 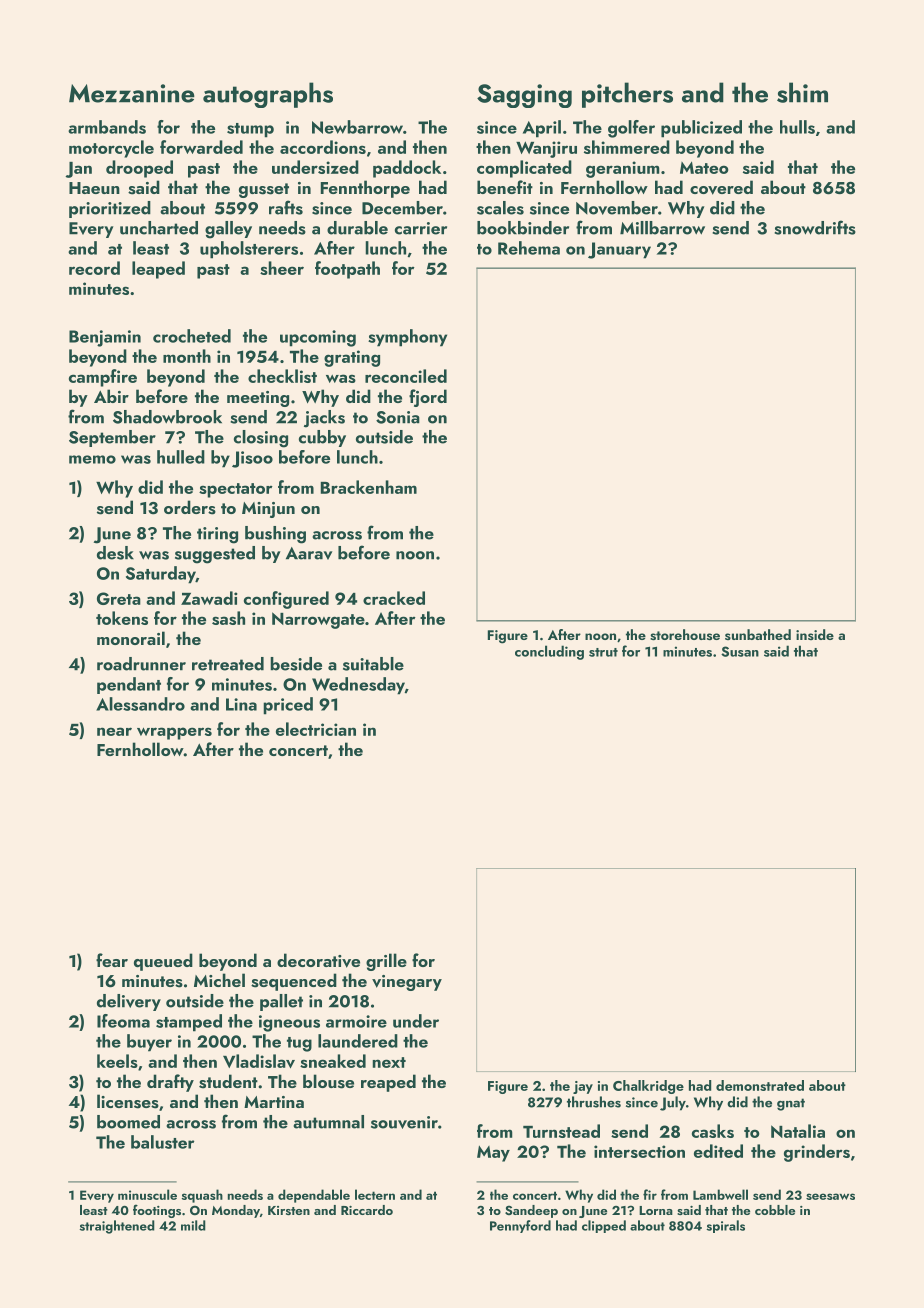 What do you see at coordinates (114, 731) in the image?
I see `near` at bounding box center [114, 731].
